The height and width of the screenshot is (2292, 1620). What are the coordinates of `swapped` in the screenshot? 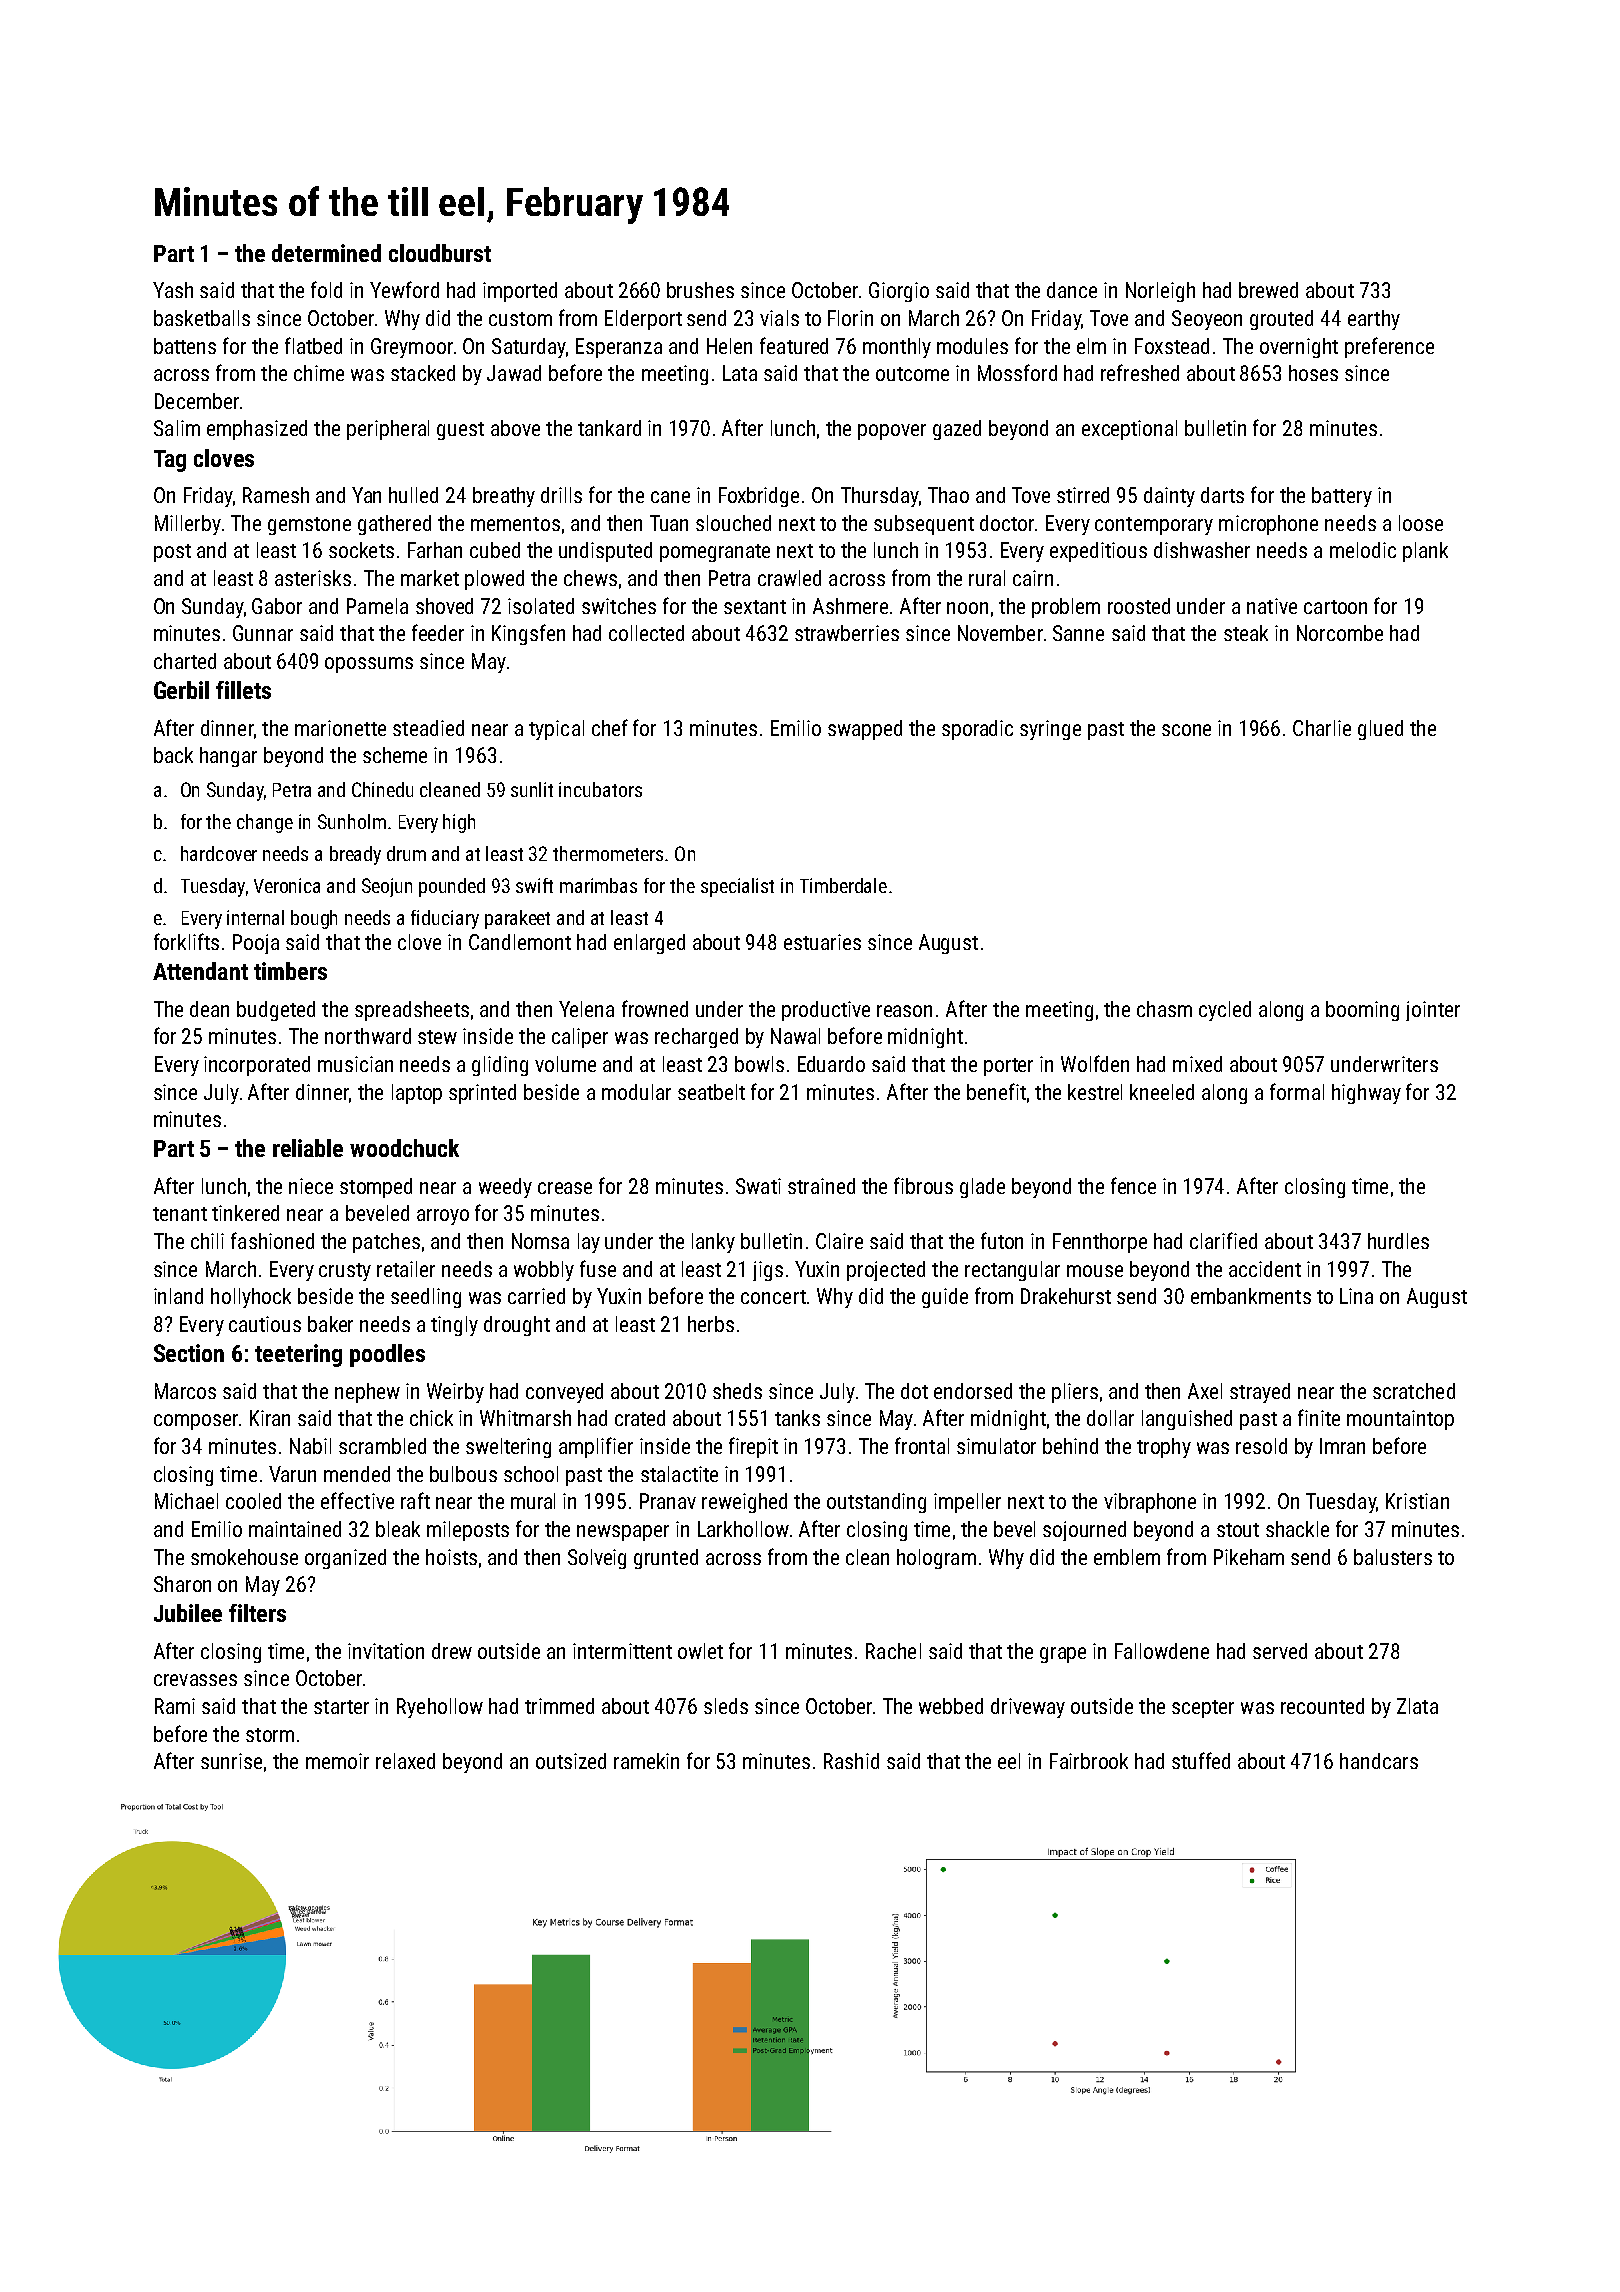 It's located at (865, 730).
